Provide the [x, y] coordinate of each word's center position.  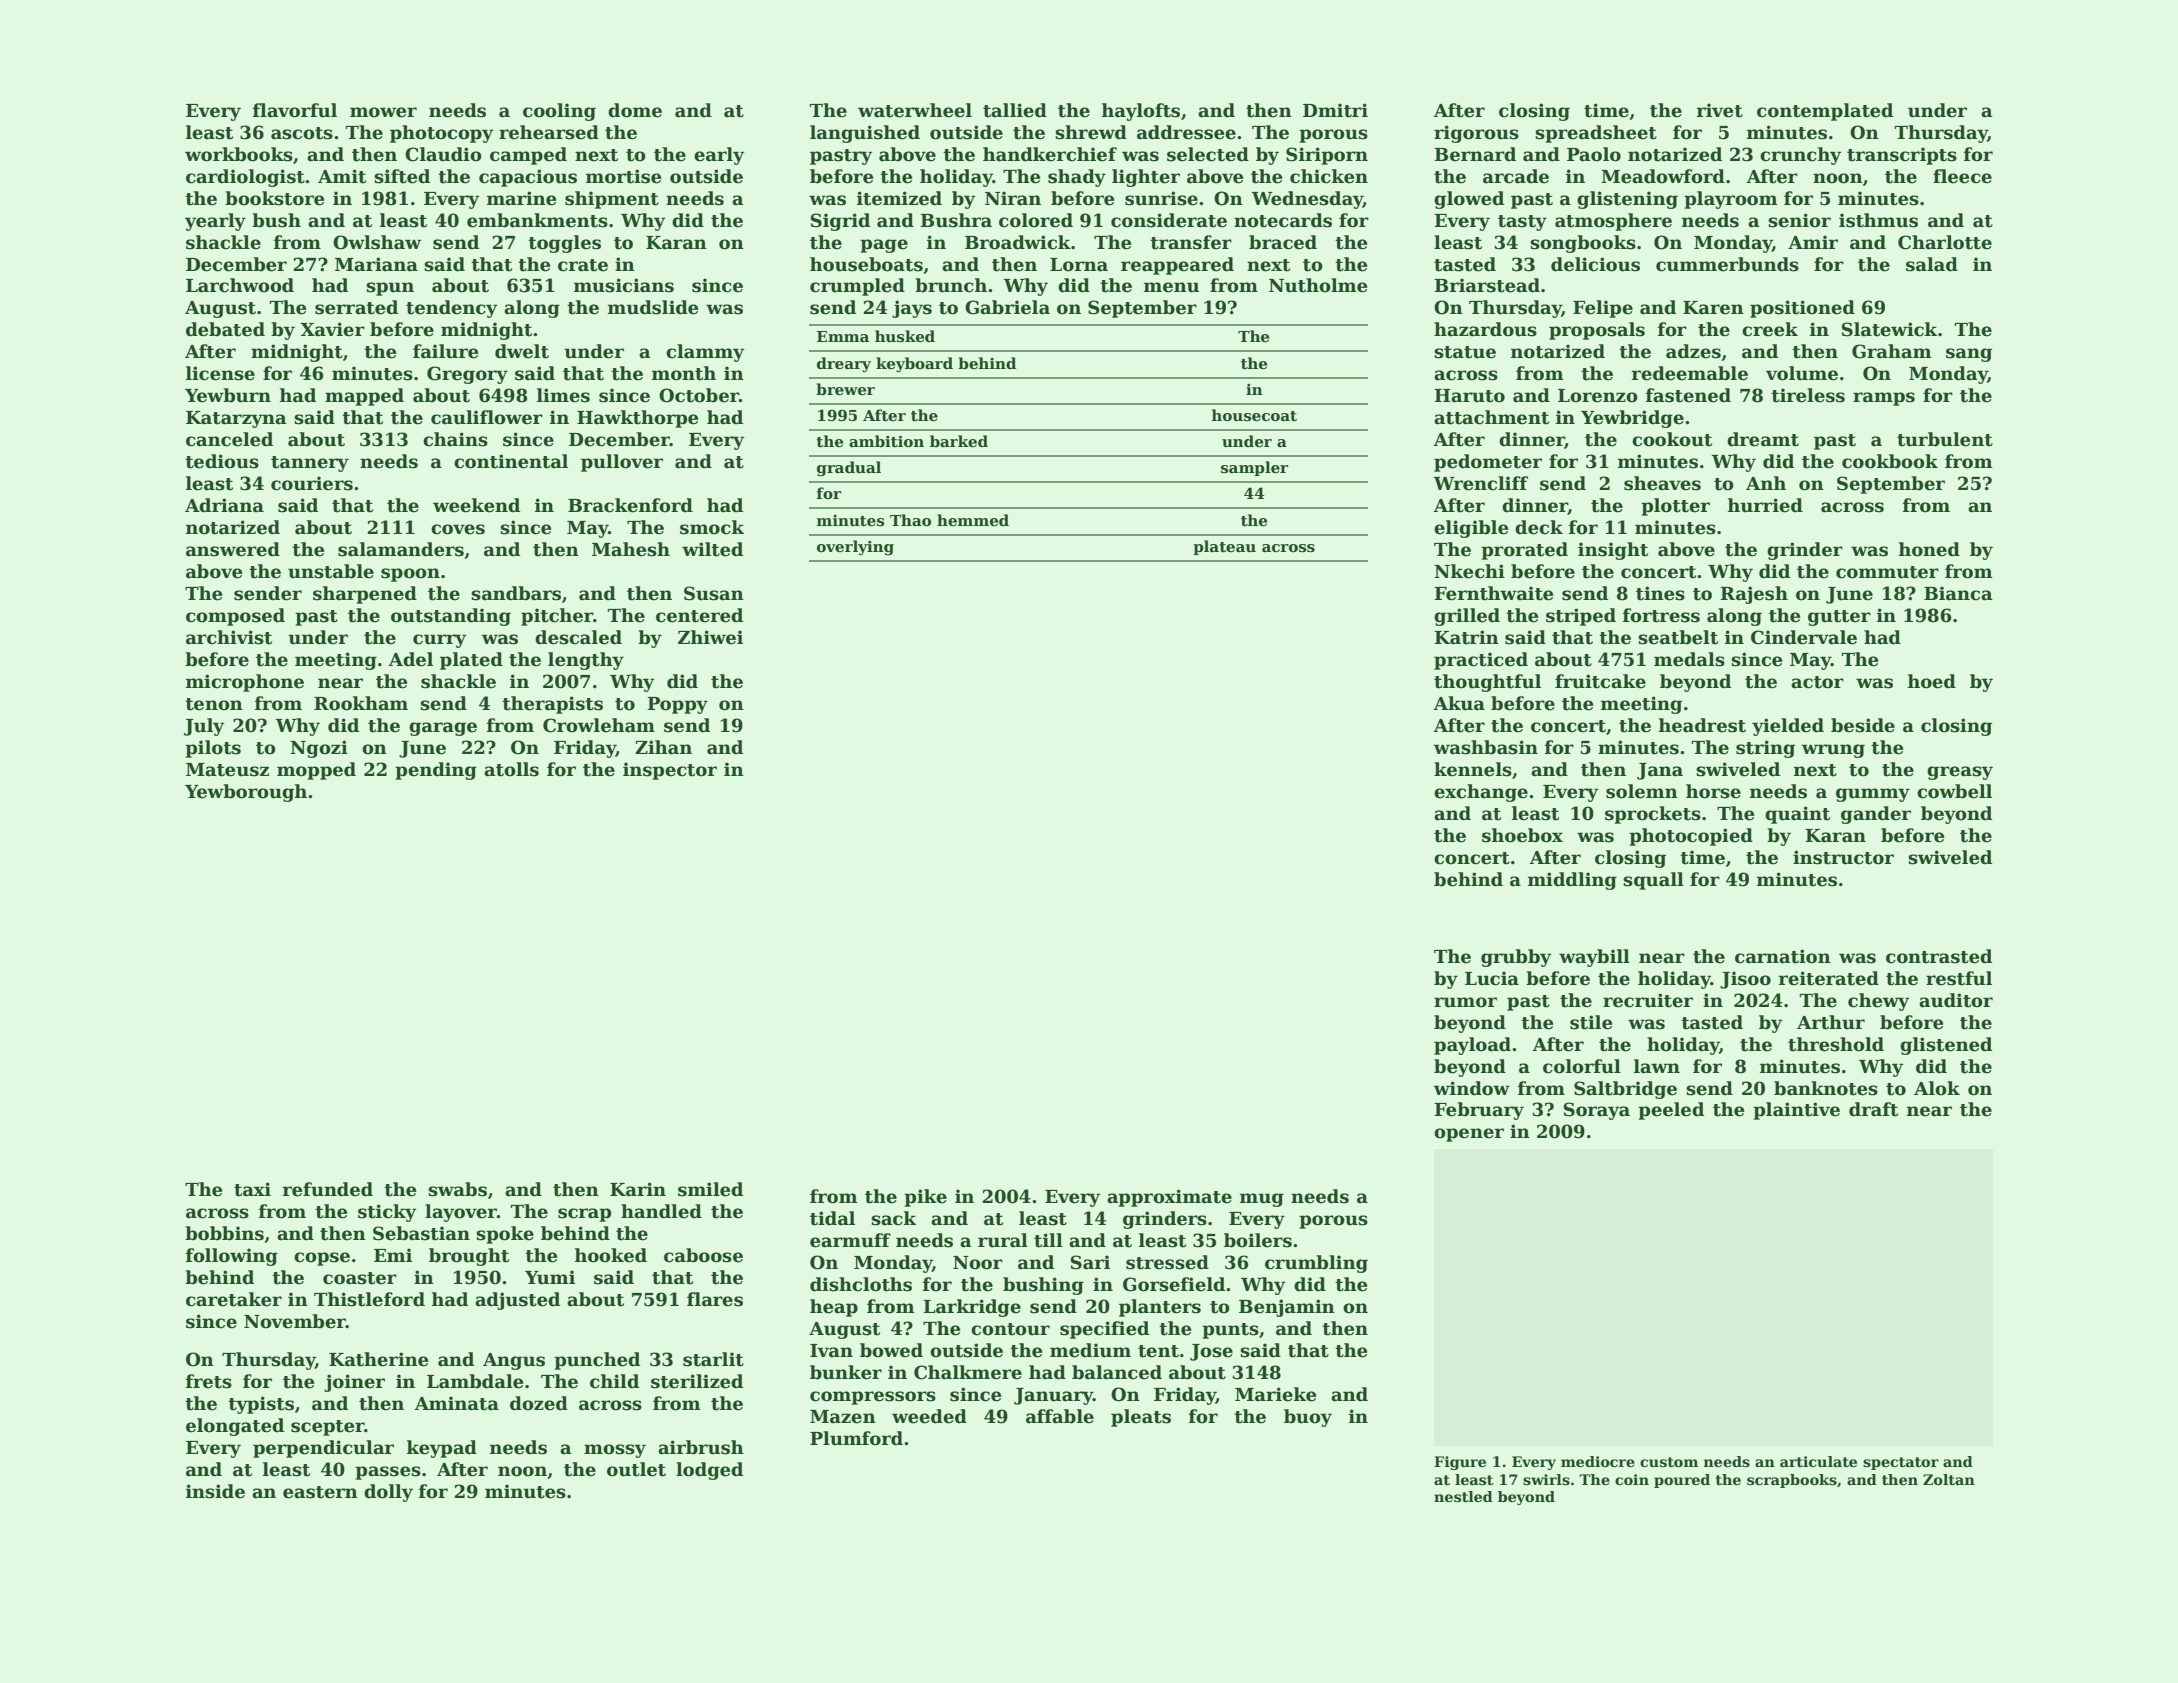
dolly [388, 1493]
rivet [1720, 110]
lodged [709, 1471]
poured [1682, 1481]
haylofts [1141, 112]
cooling [559, 112]
